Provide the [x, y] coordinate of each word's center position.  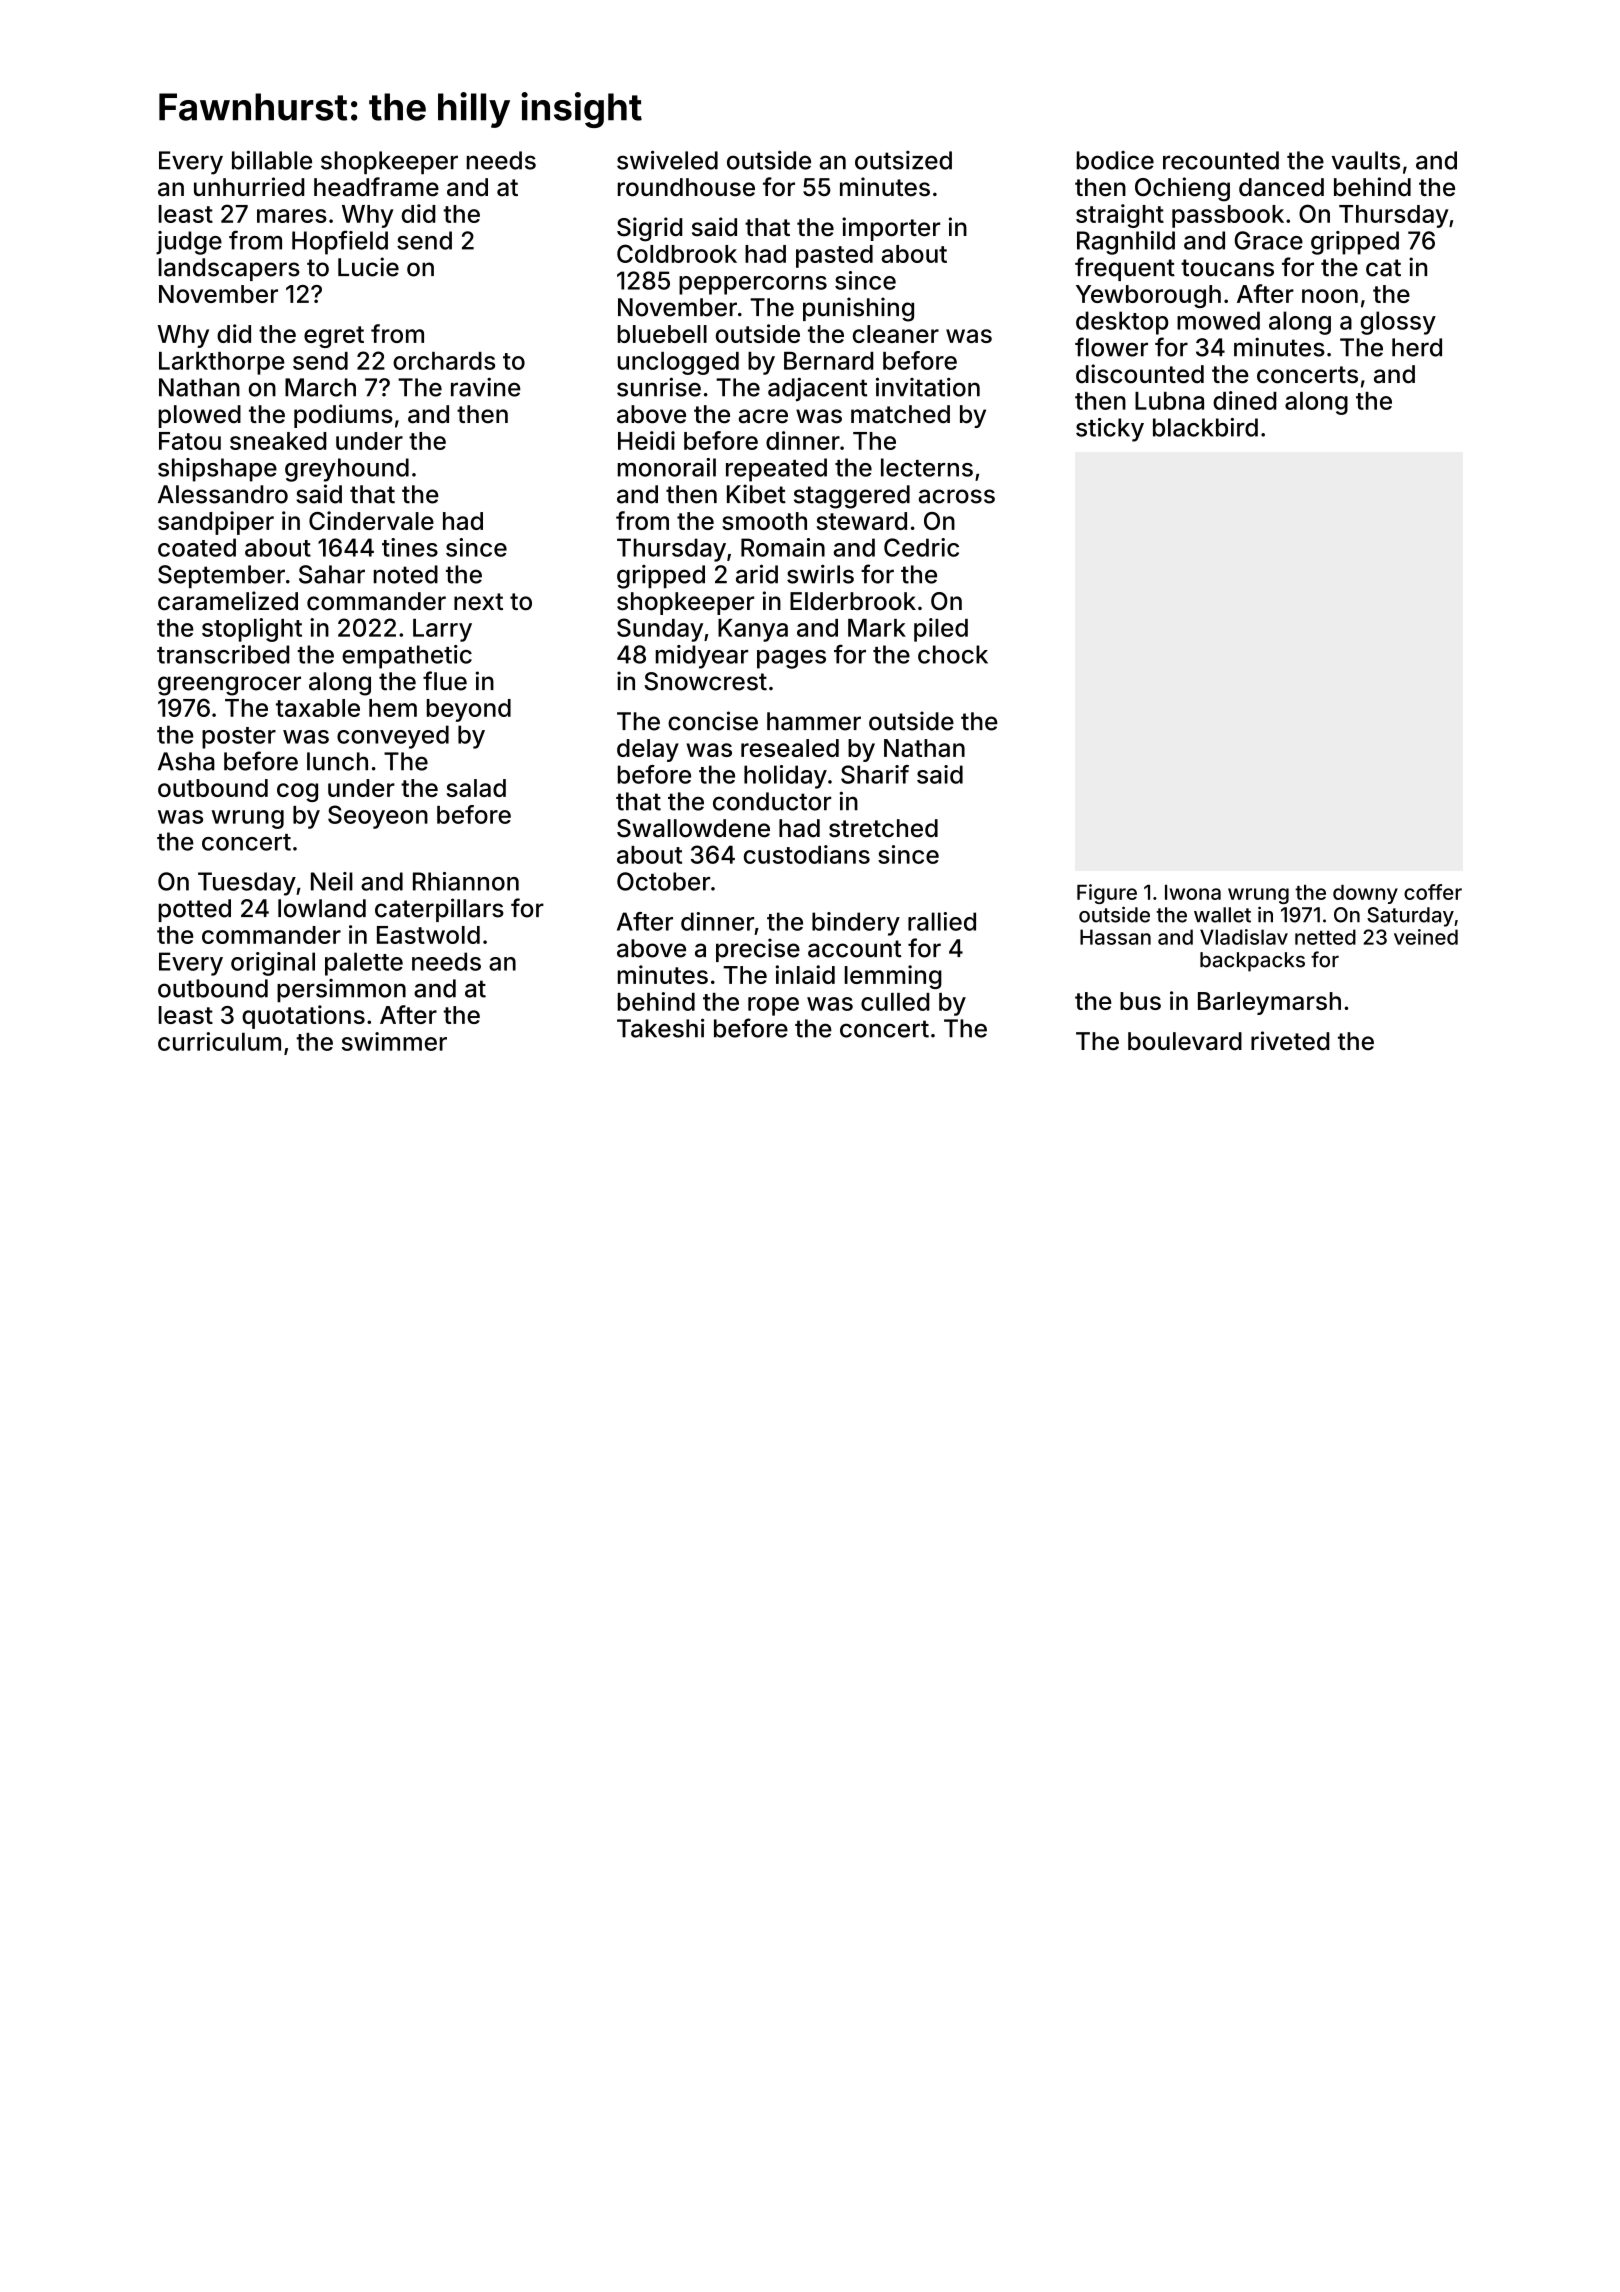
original [273, 964]
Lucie [368, 267]
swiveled [667, 160]
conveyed [393, 737]
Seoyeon [378, 817]
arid [757, 574]
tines [410, 547]
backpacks [1252, 962]
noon [1330, 296]
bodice [1115, 160]
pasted [834, 256]
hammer [814, 721]
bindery [856, 924]
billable [272, 160]
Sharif [875, 774]
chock [953, 654]
